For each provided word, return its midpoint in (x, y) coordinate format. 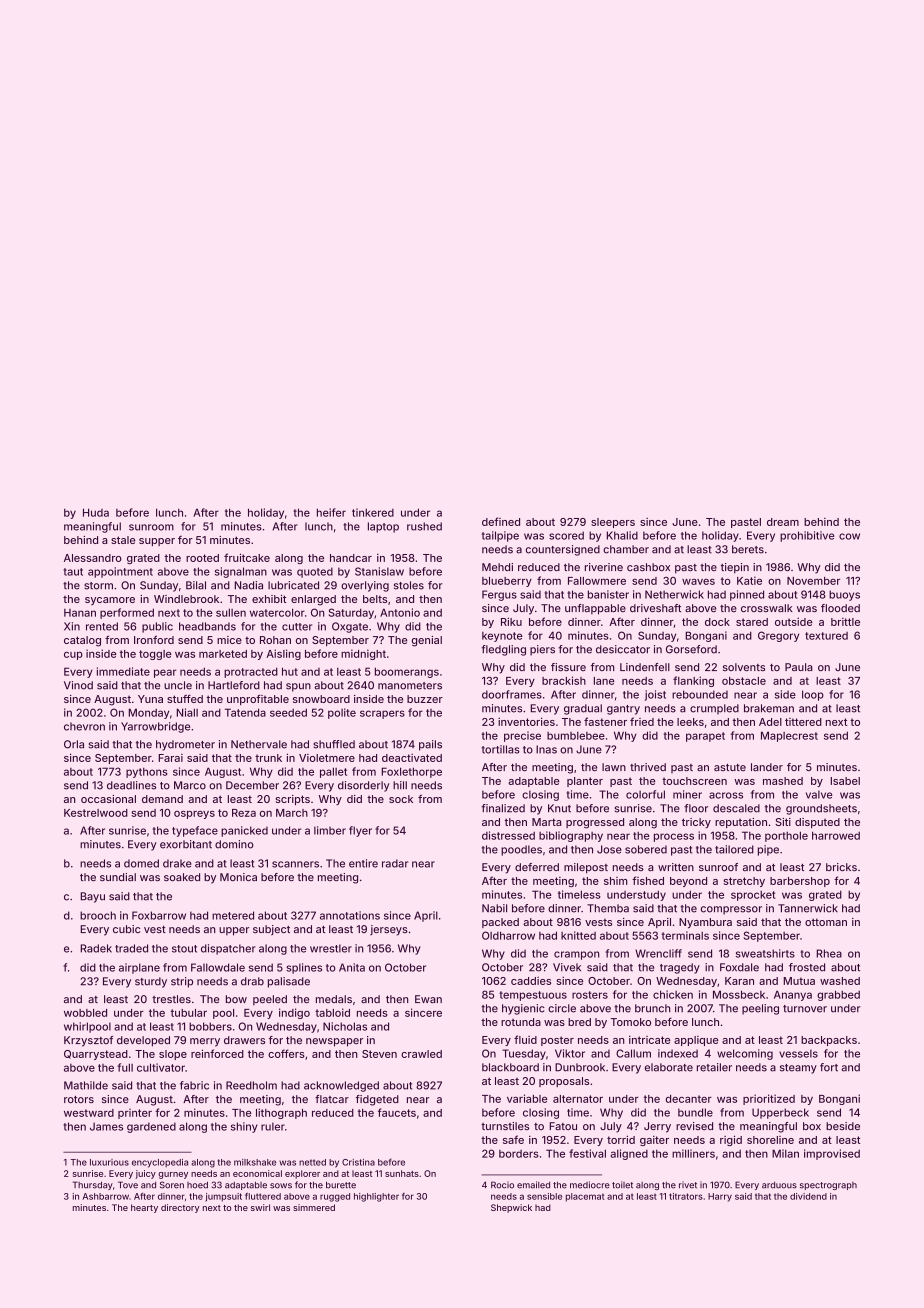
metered (233, 915)
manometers (410, 686)
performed (127, 613)
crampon (577, 955)
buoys (844, 595)
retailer (714, 1067)
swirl (260, 1207)
